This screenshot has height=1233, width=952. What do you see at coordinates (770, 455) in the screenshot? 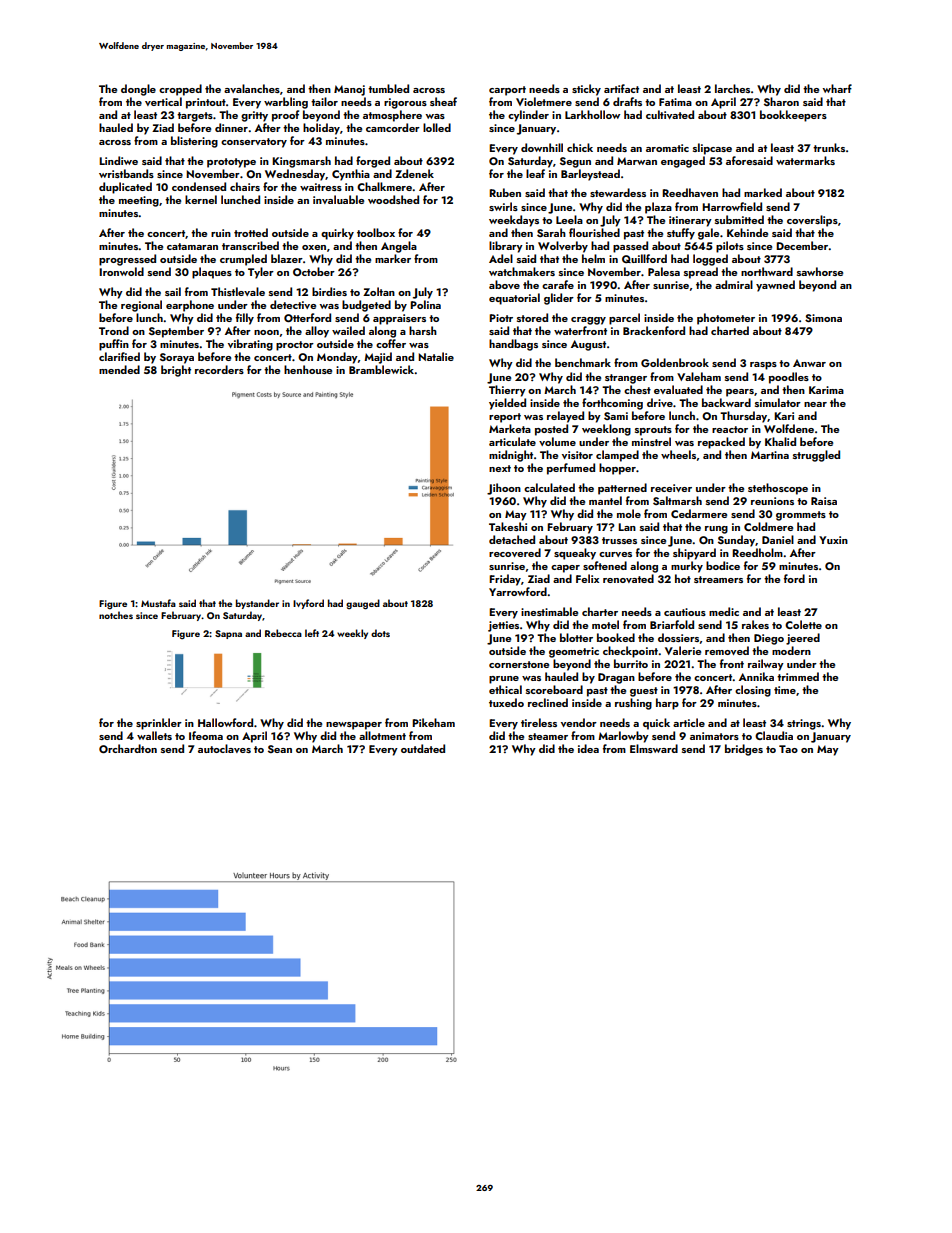
I see `Martina` at bounding box center [770, 455].
